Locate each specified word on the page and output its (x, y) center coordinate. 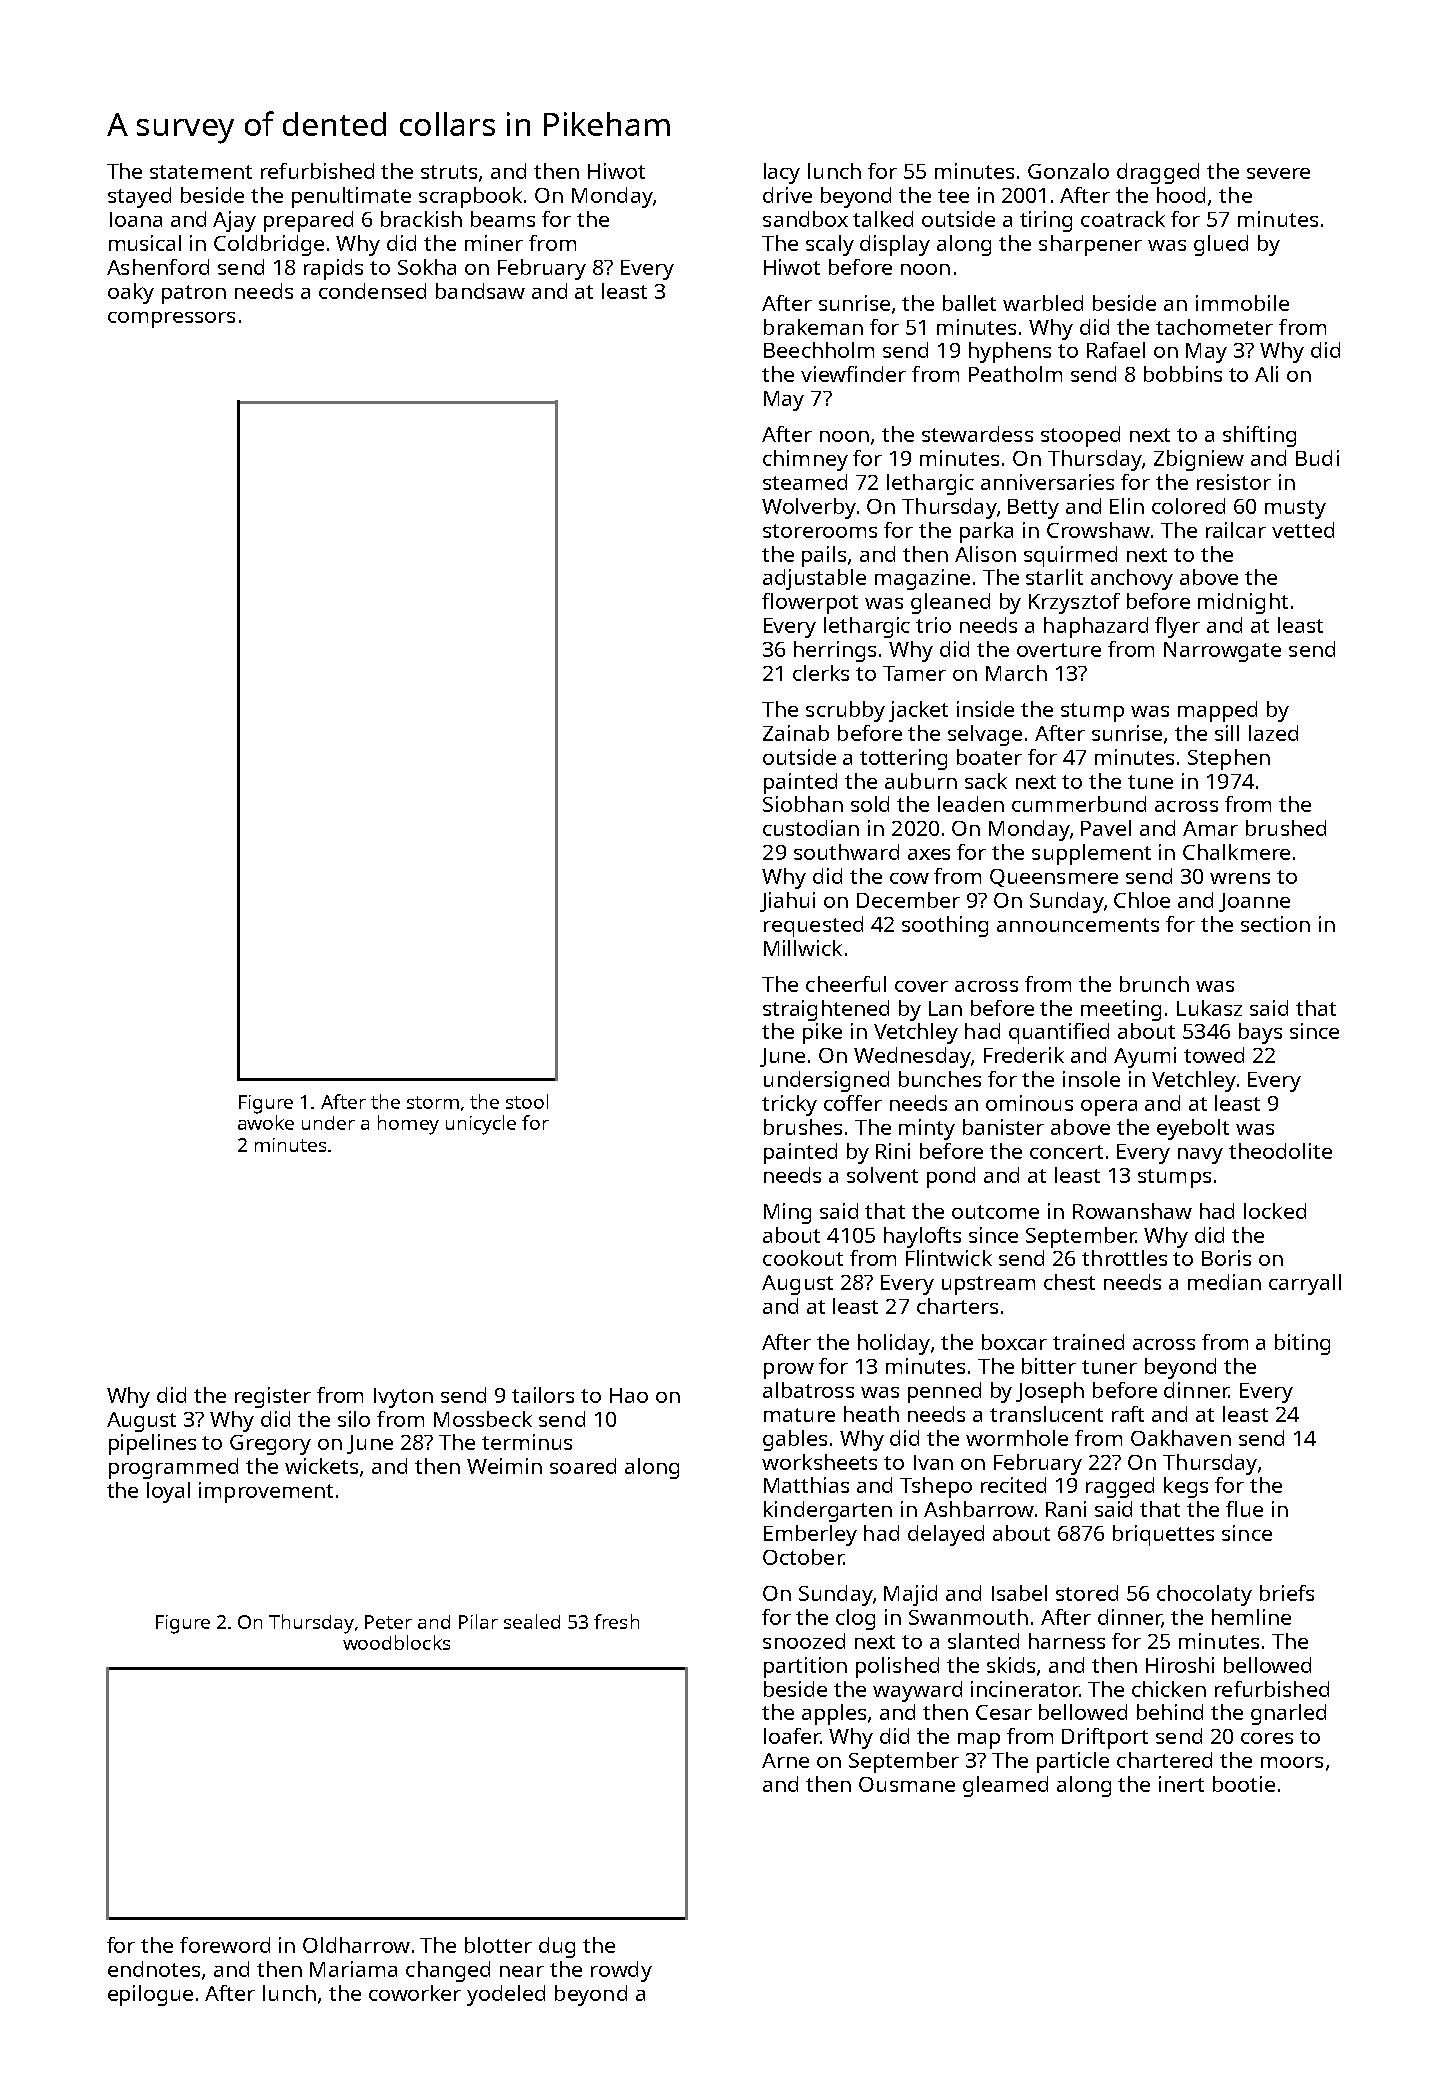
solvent (882, 1175)
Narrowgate (1222, 652)
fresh (616, 1621)
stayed (139, 197)
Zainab (796, 733)
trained (1088, 1342)
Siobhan (803, 804)
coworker (415, 1993)
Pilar (478, 1621)
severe (1278, 173)
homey (408, 1125)
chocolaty (1204, 1595)
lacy (782, 173)
